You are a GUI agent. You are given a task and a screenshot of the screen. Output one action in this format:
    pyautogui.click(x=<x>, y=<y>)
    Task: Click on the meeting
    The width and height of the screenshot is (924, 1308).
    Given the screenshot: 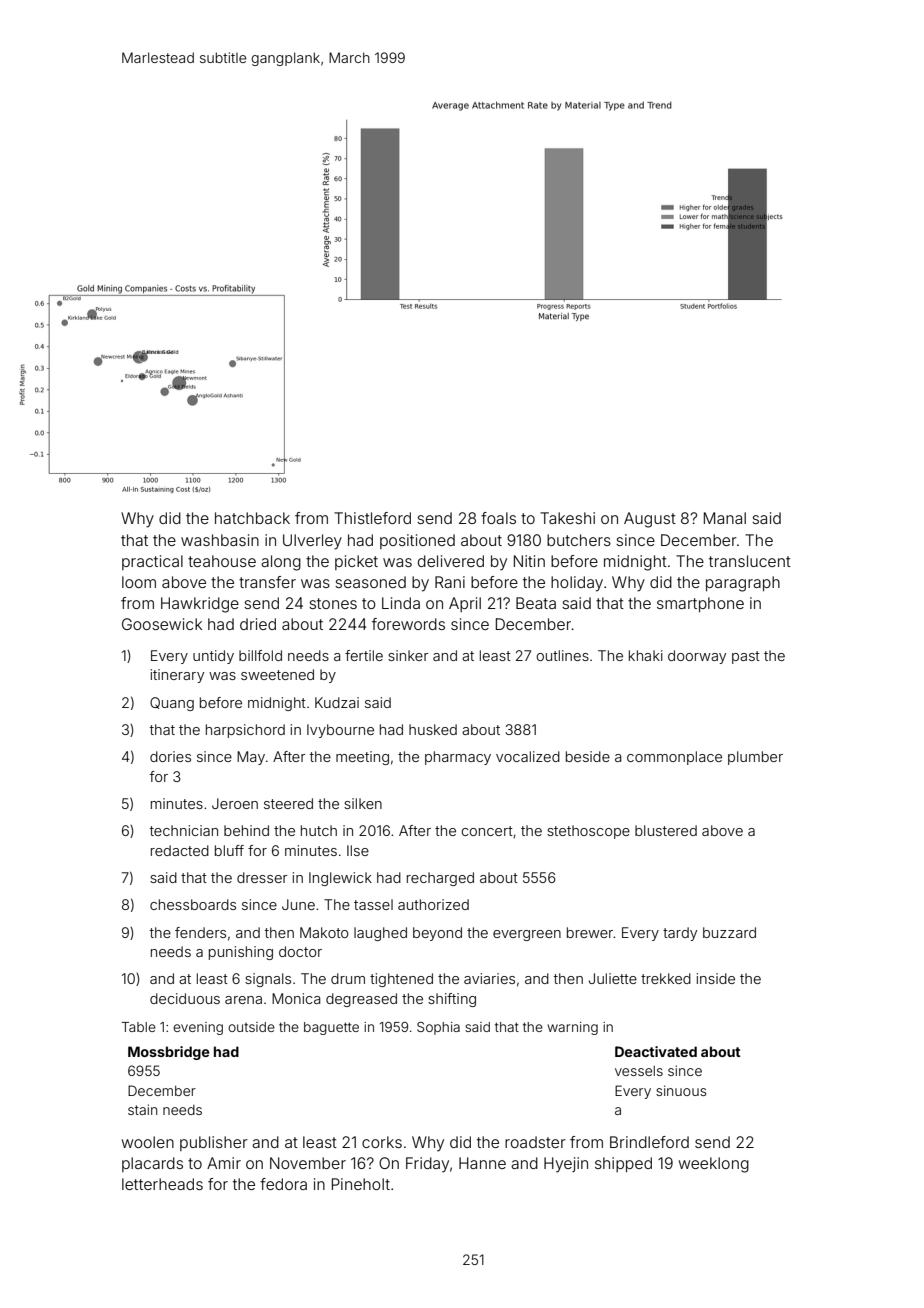 What is the action you would take?
    pyautogui.click(x=362, y=758)
